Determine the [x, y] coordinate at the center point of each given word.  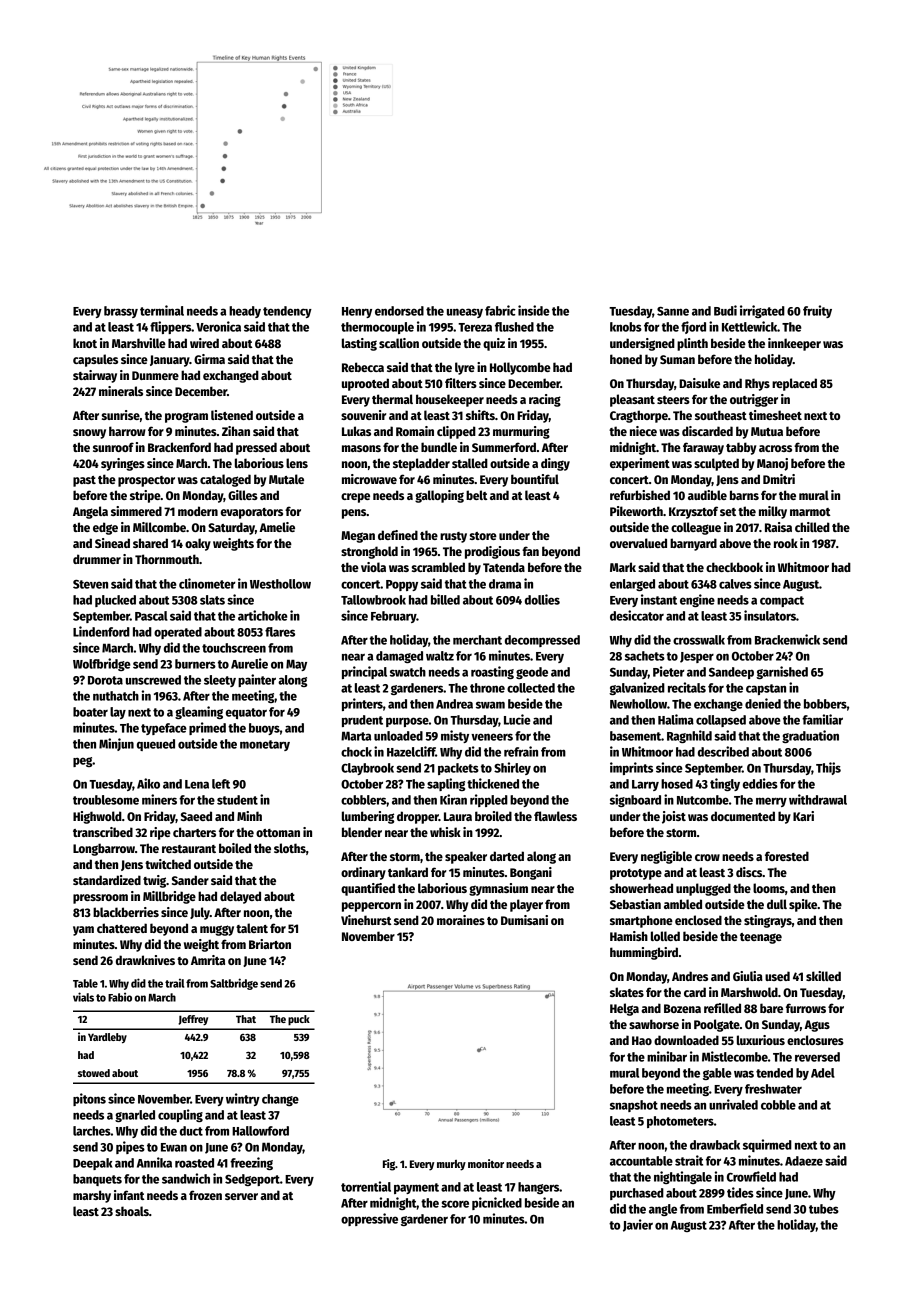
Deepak [93, 1164]
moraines [461, 920]
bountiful [535, 479]
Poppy [402, 585]
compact [782, 601]
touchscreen [234, 648]
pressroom [100, 899]
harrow [127, 431]
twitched [168, 864]
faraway [703, 448]
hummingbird [644, 953]
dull [777, 904]
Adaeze [804, 1161]
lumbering [368, 817]
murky [451, 1165]
